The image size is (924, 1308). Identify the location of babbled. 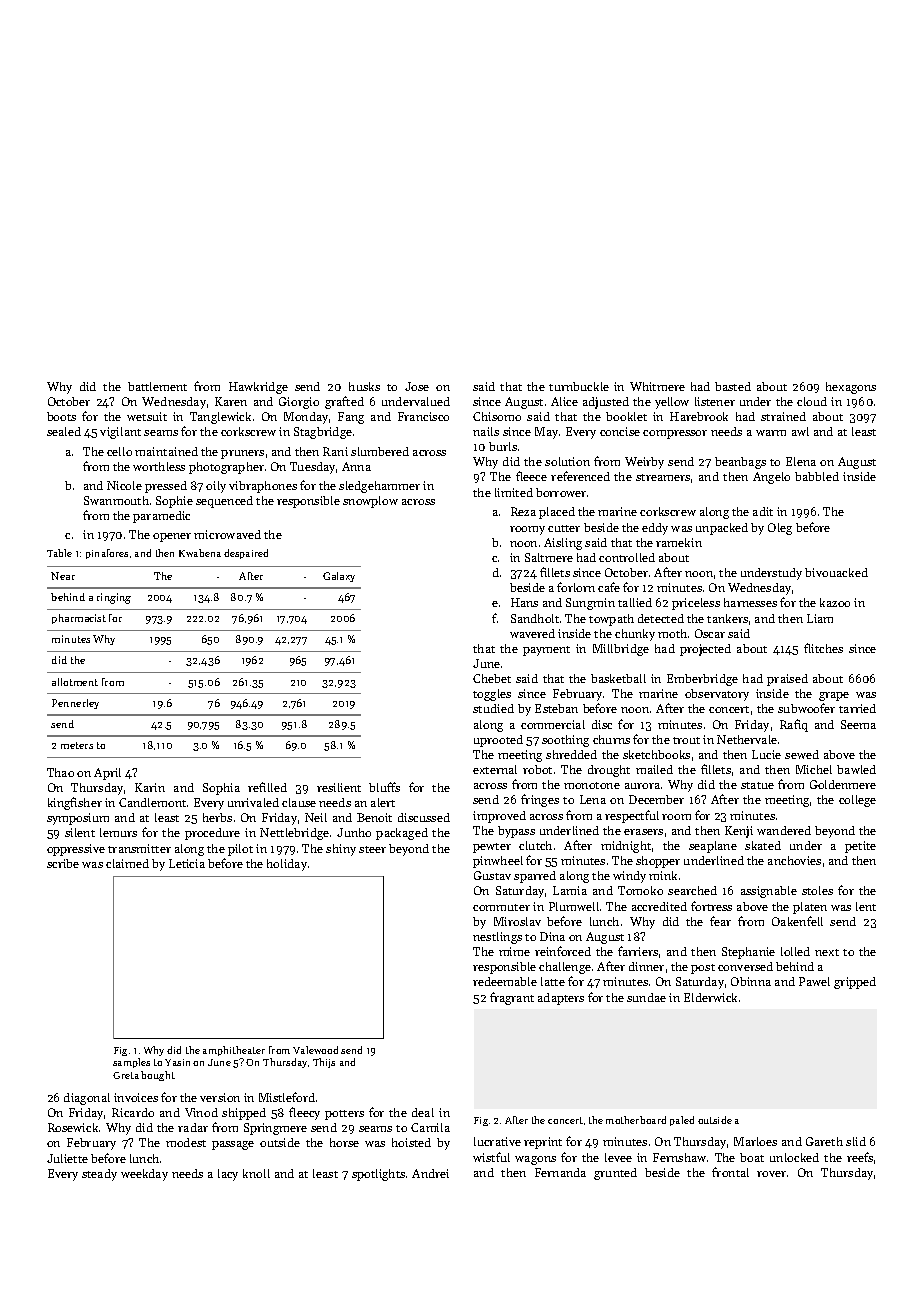
(817, 476).
